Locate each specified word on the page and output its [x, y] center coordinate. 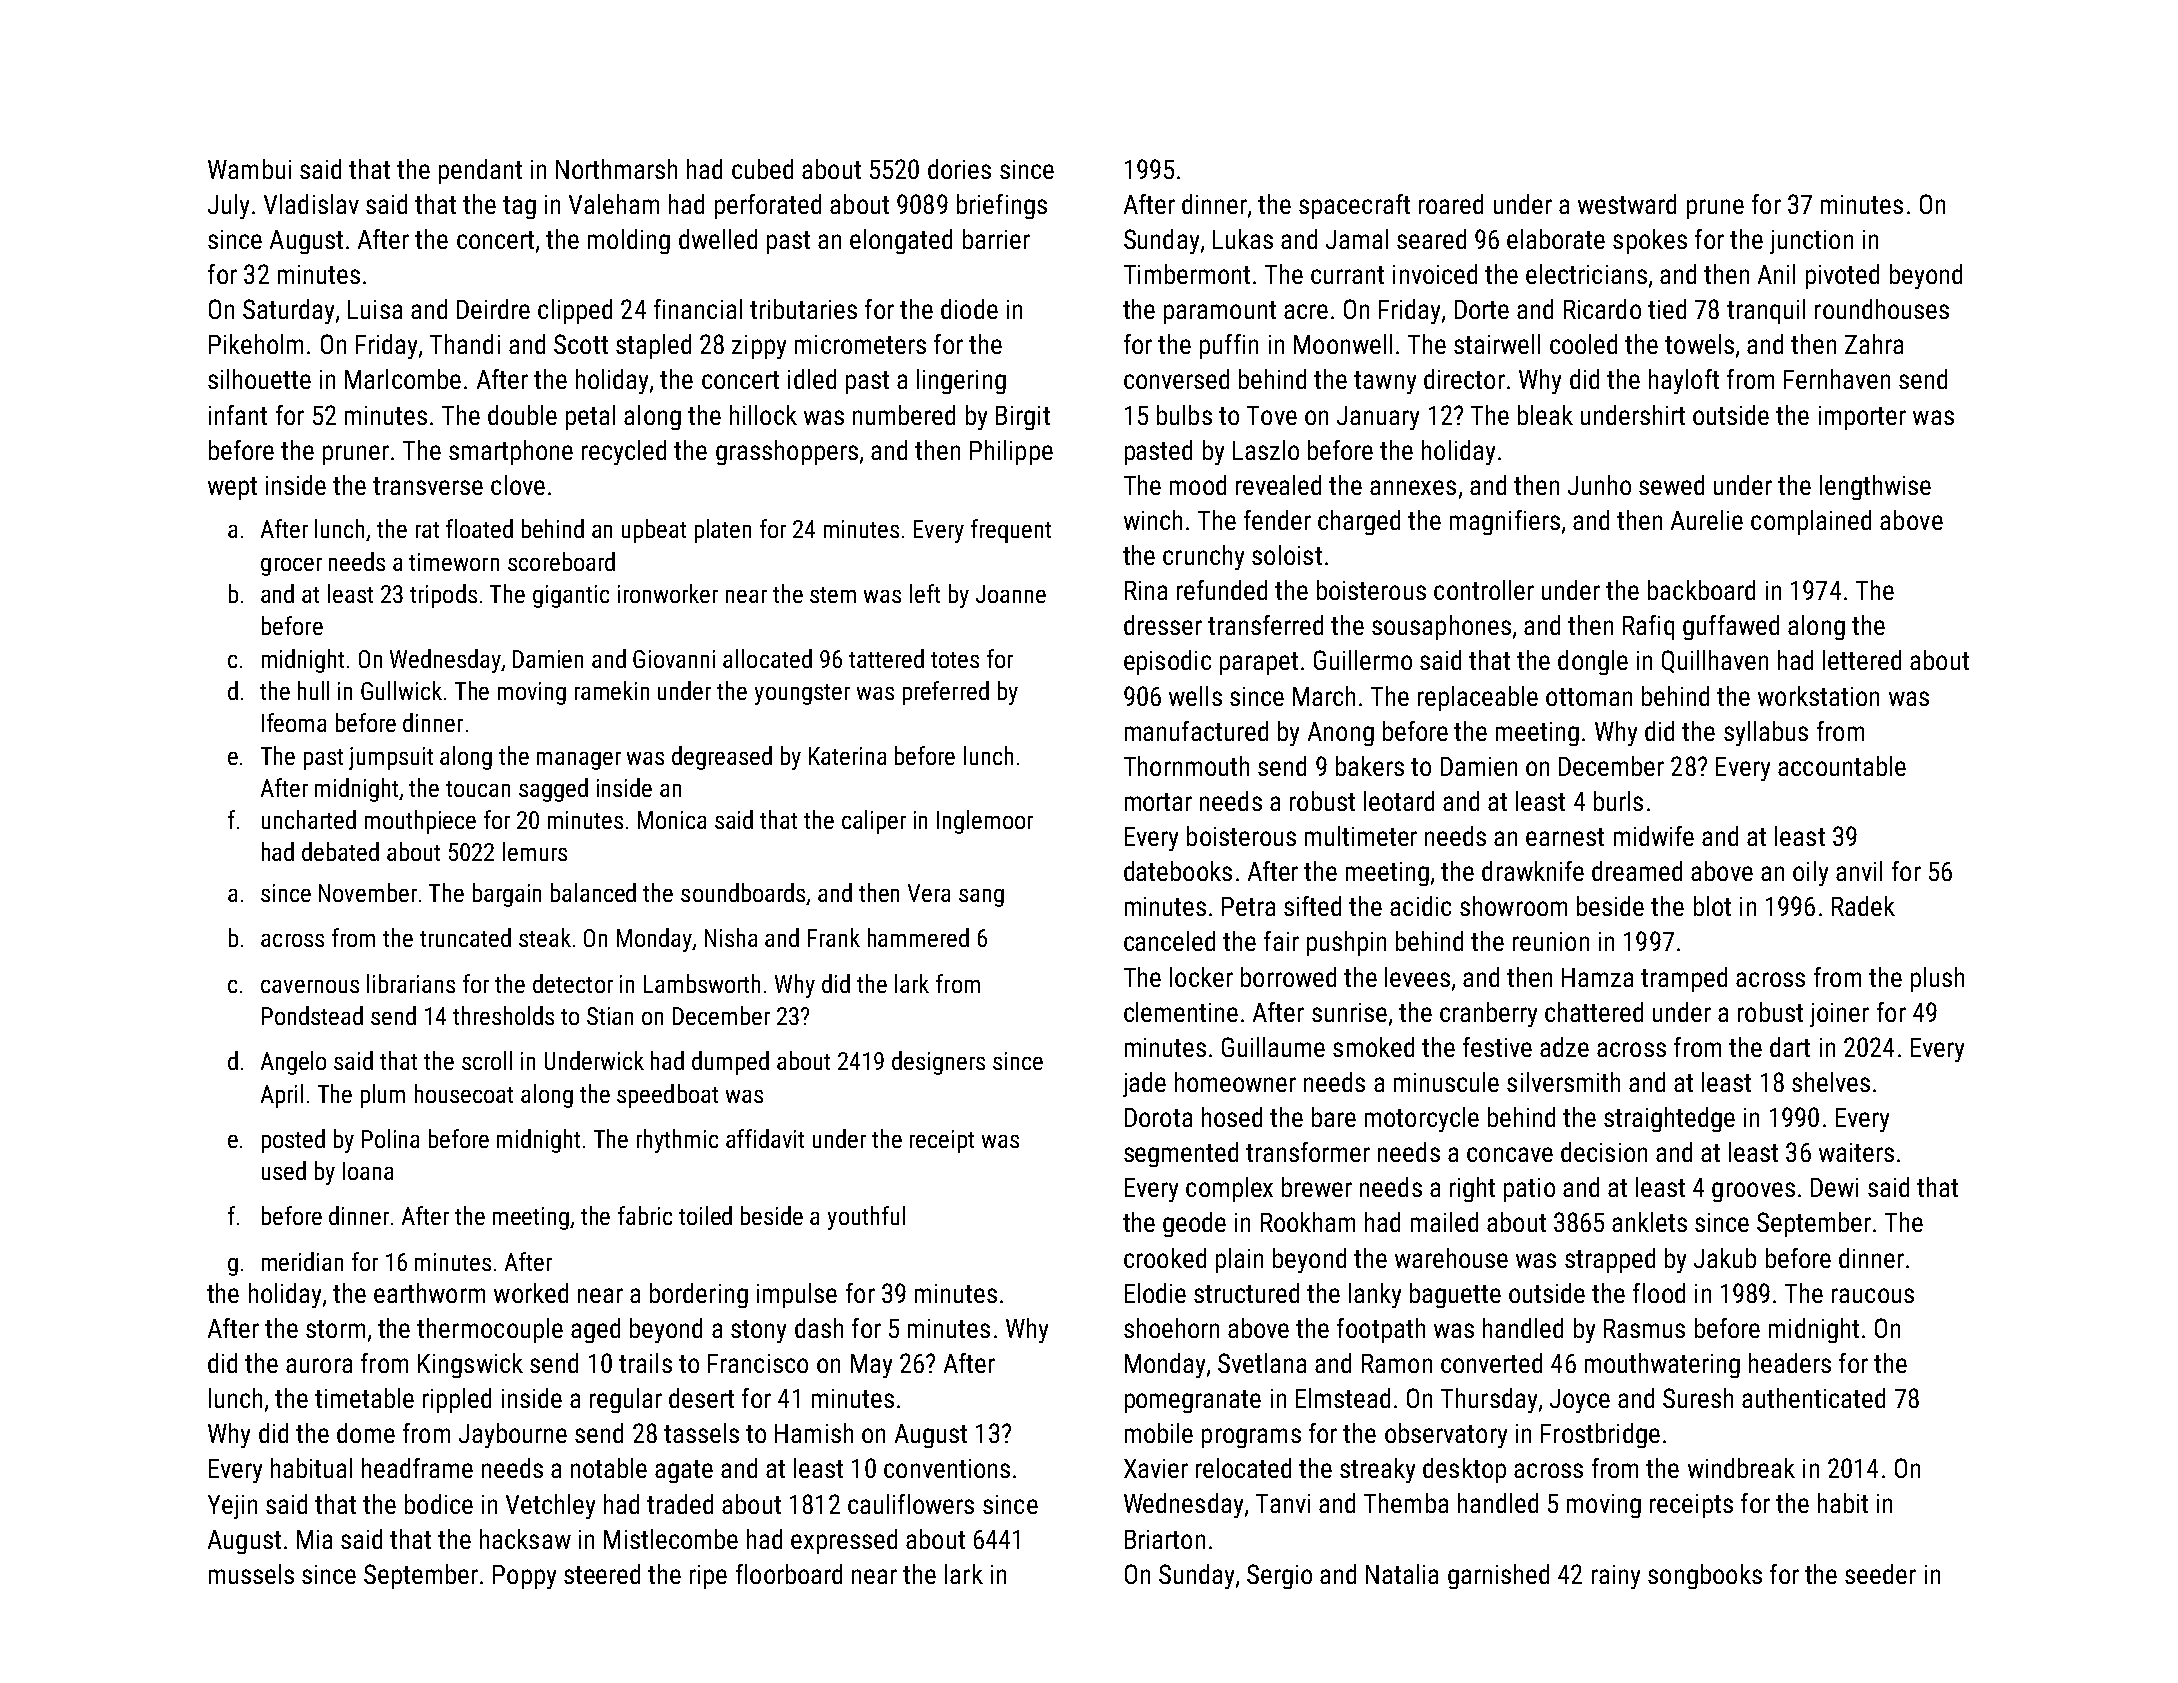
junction [1811, 242]
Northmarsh [616, 169]
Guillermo [1363, 660]
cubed [762, 169]
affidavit [765, 1138]
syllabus [1766, 733]
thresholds [503, 1015]
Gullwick [401, 690]
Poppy [524, 1577]
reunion [1551, 941]
